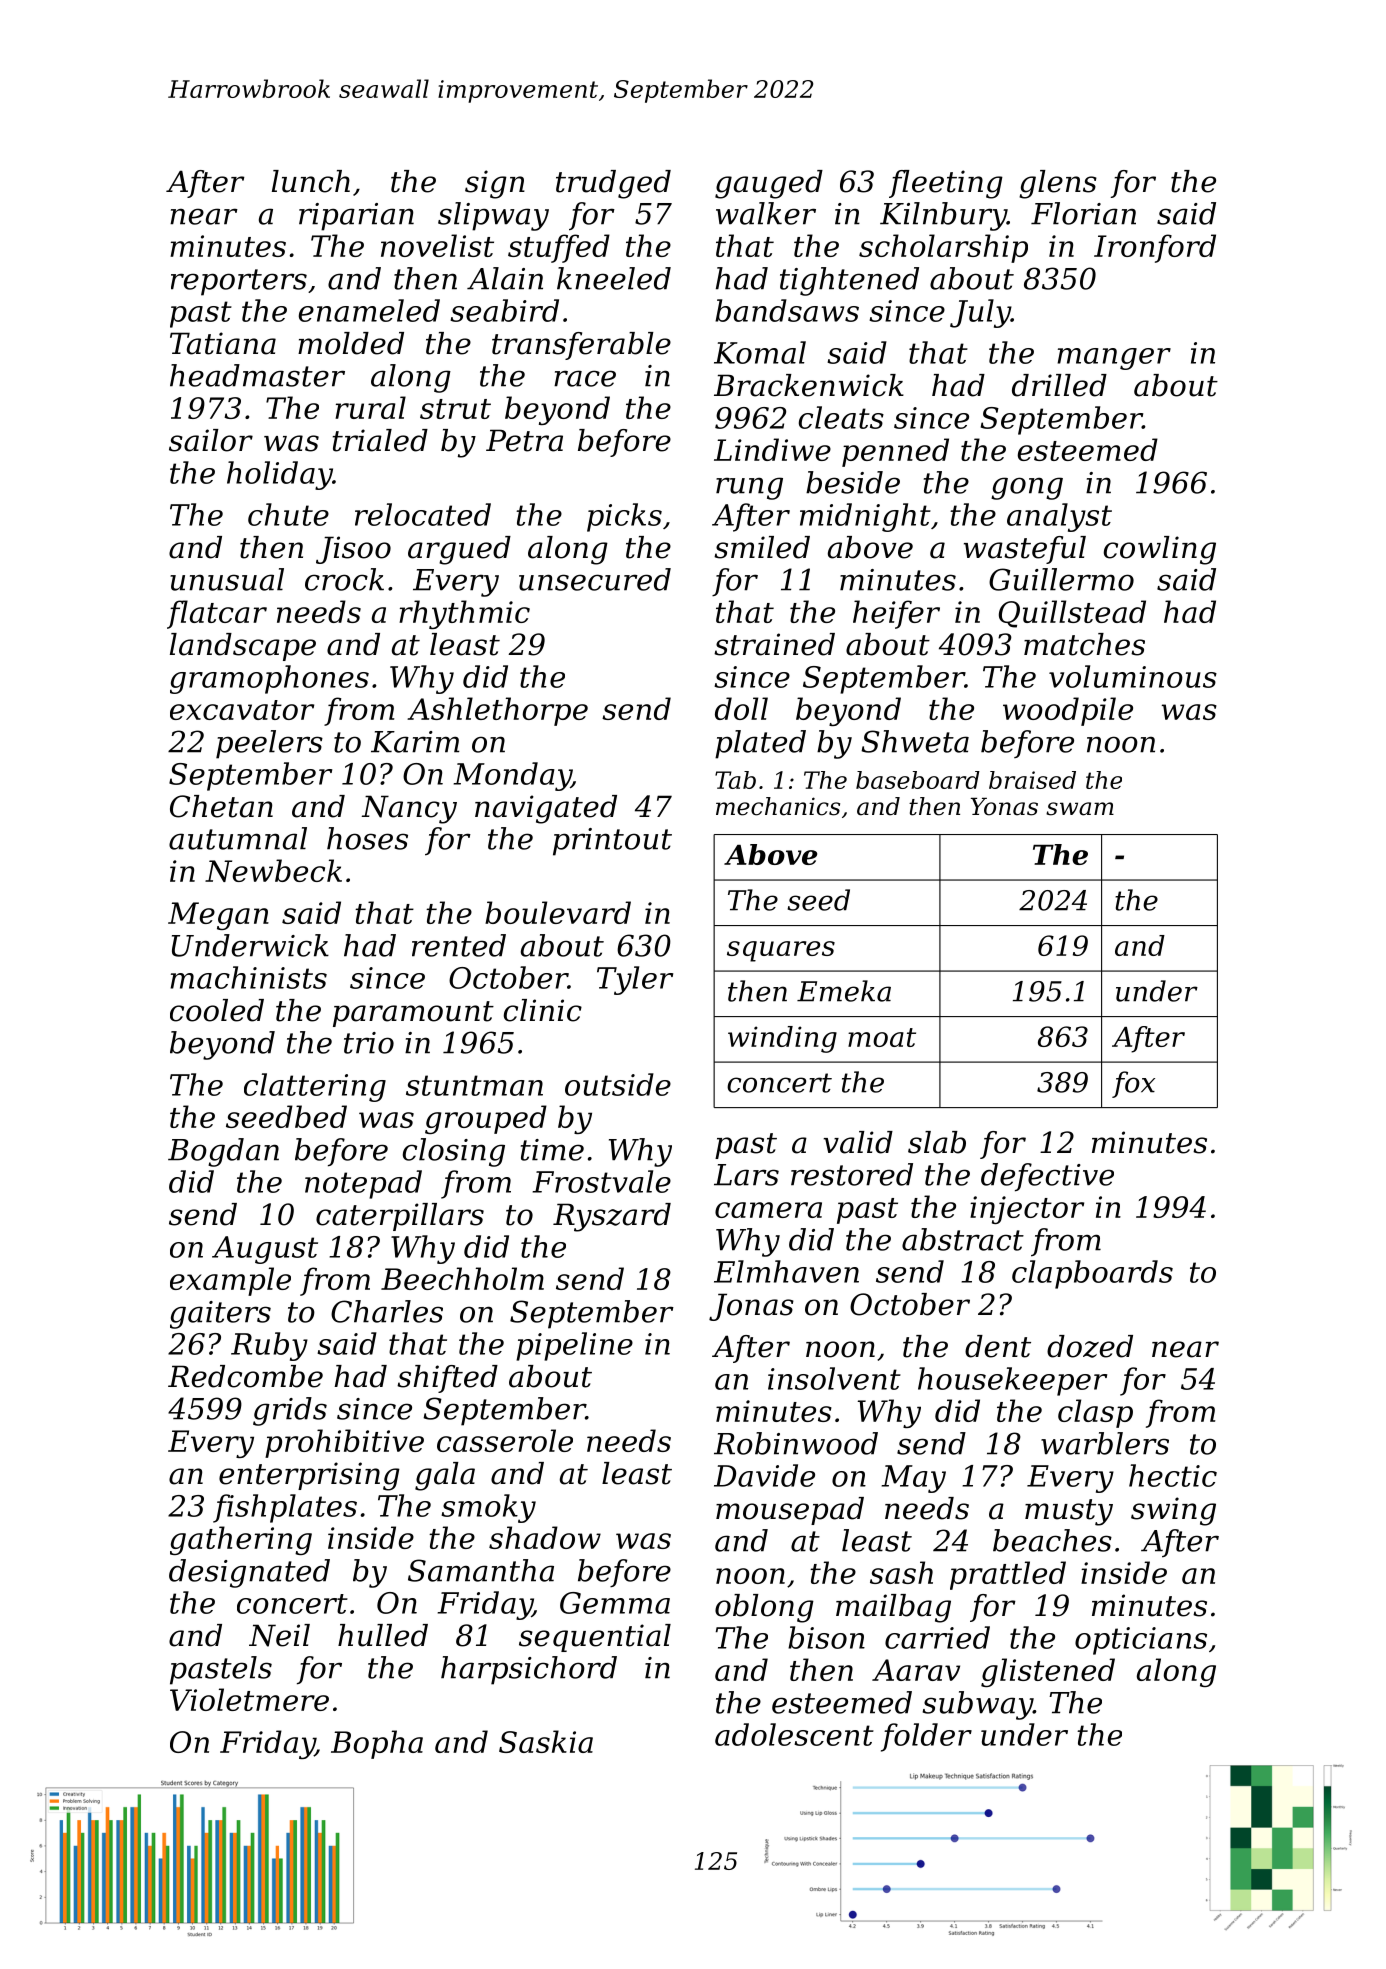 This page has width=1386, height=1969. What do you see at coordinates (377, 1744) in the page?
I see `Bopha` at bounding box center [377, 1744].
